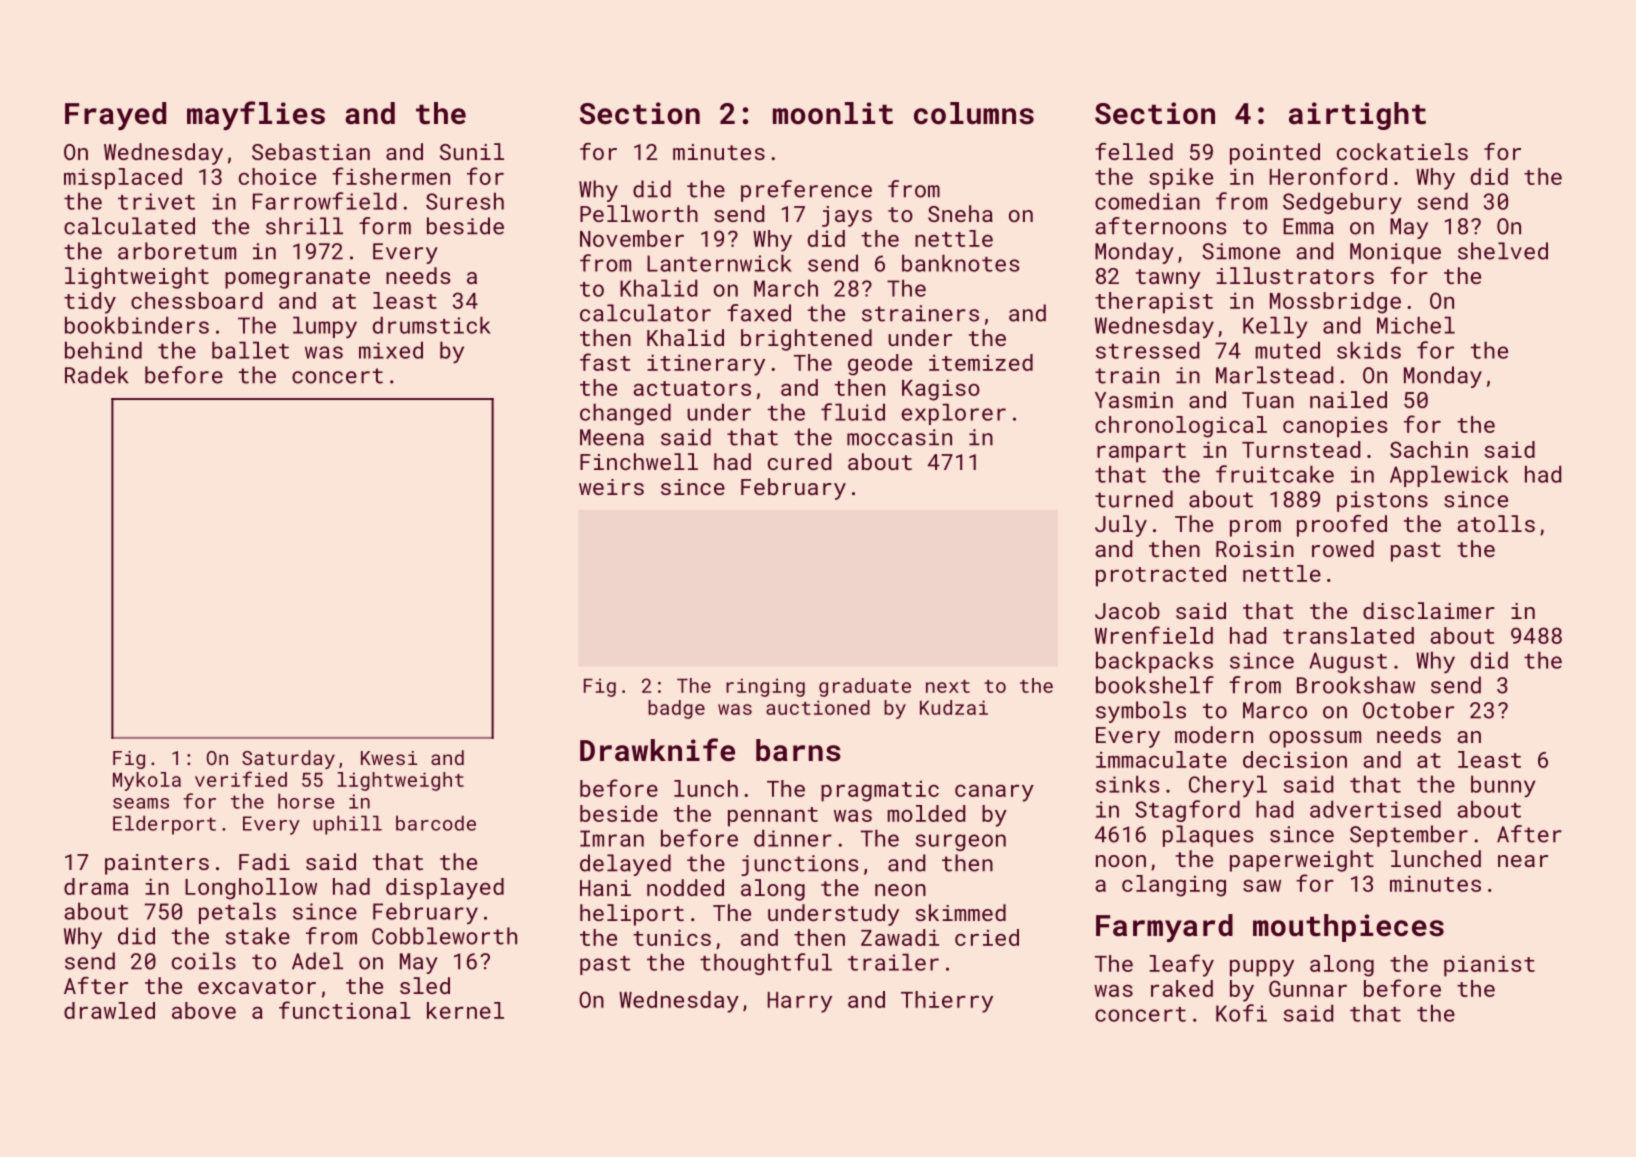  What do you see at coordinates (947, 1002) in the screenshot?
I see `Thierry` at bounding box center [947, 1002].
